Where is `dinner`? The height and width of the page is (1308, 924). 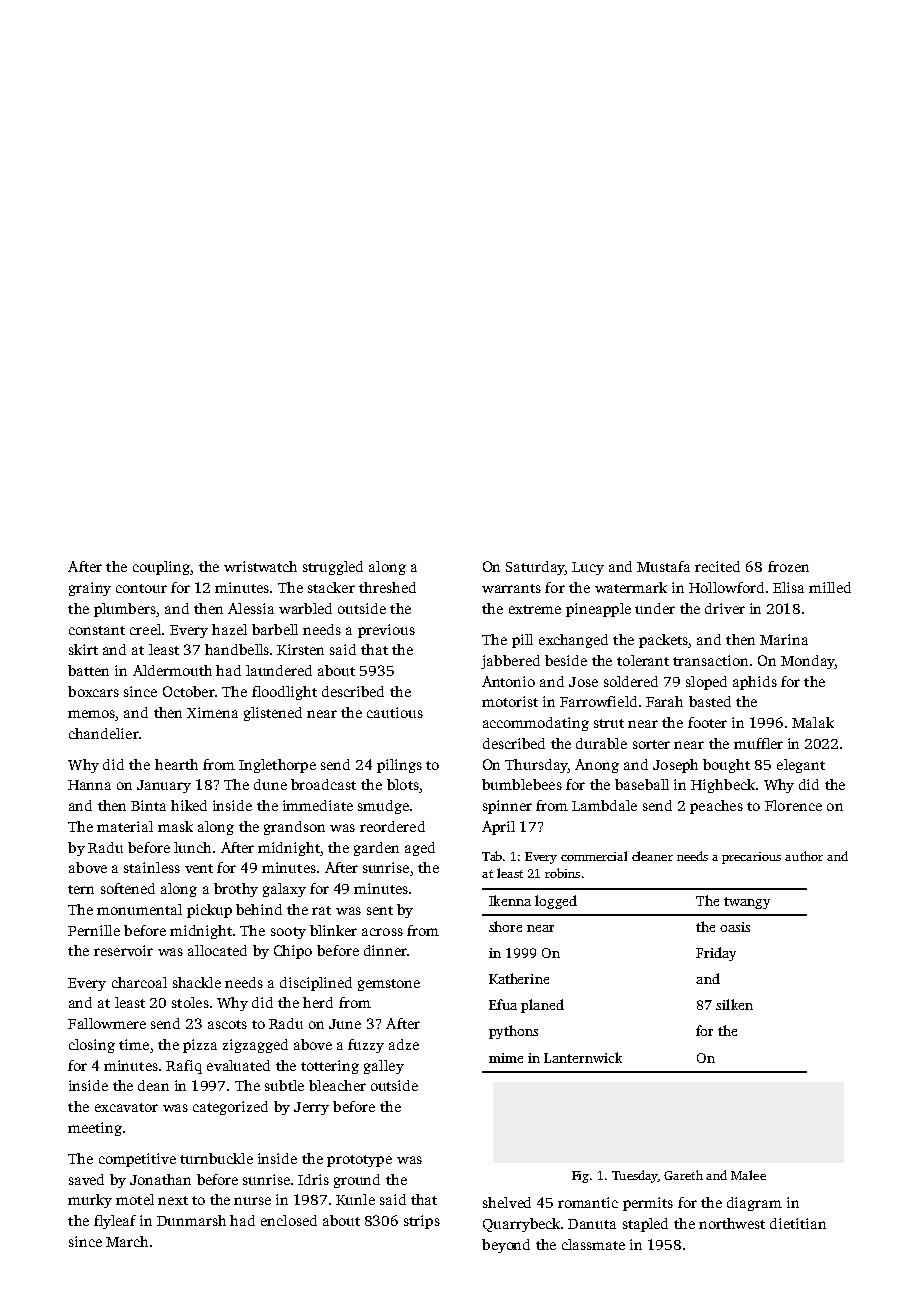
dinner is located at coordinates (385, 950).
